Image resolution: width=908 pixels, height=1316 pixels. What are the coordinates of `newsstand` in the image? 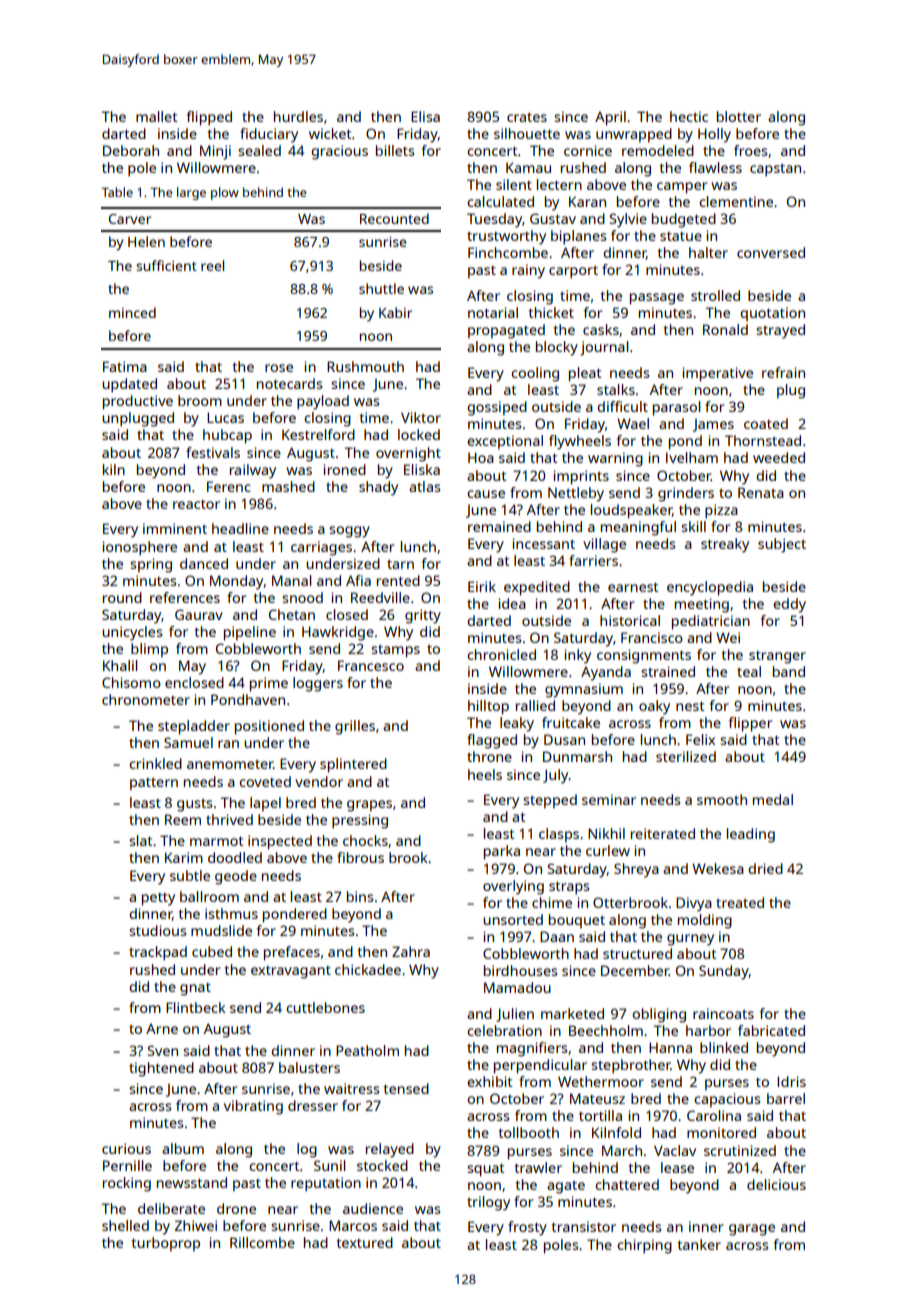 It's located at (192, 1182).
